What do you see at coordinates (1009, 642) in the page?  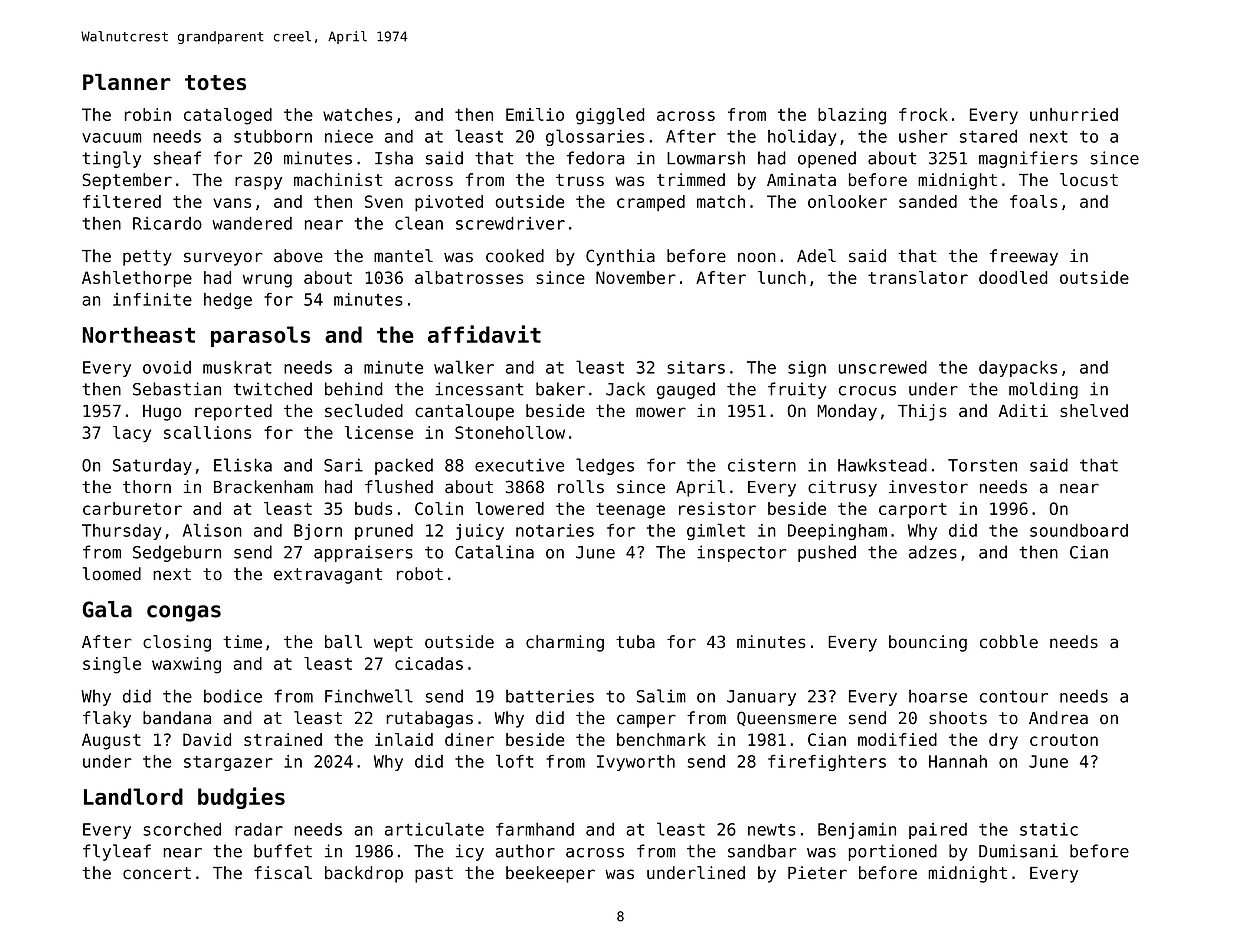 I see `cobble` at bounding box center [1009, 642].
